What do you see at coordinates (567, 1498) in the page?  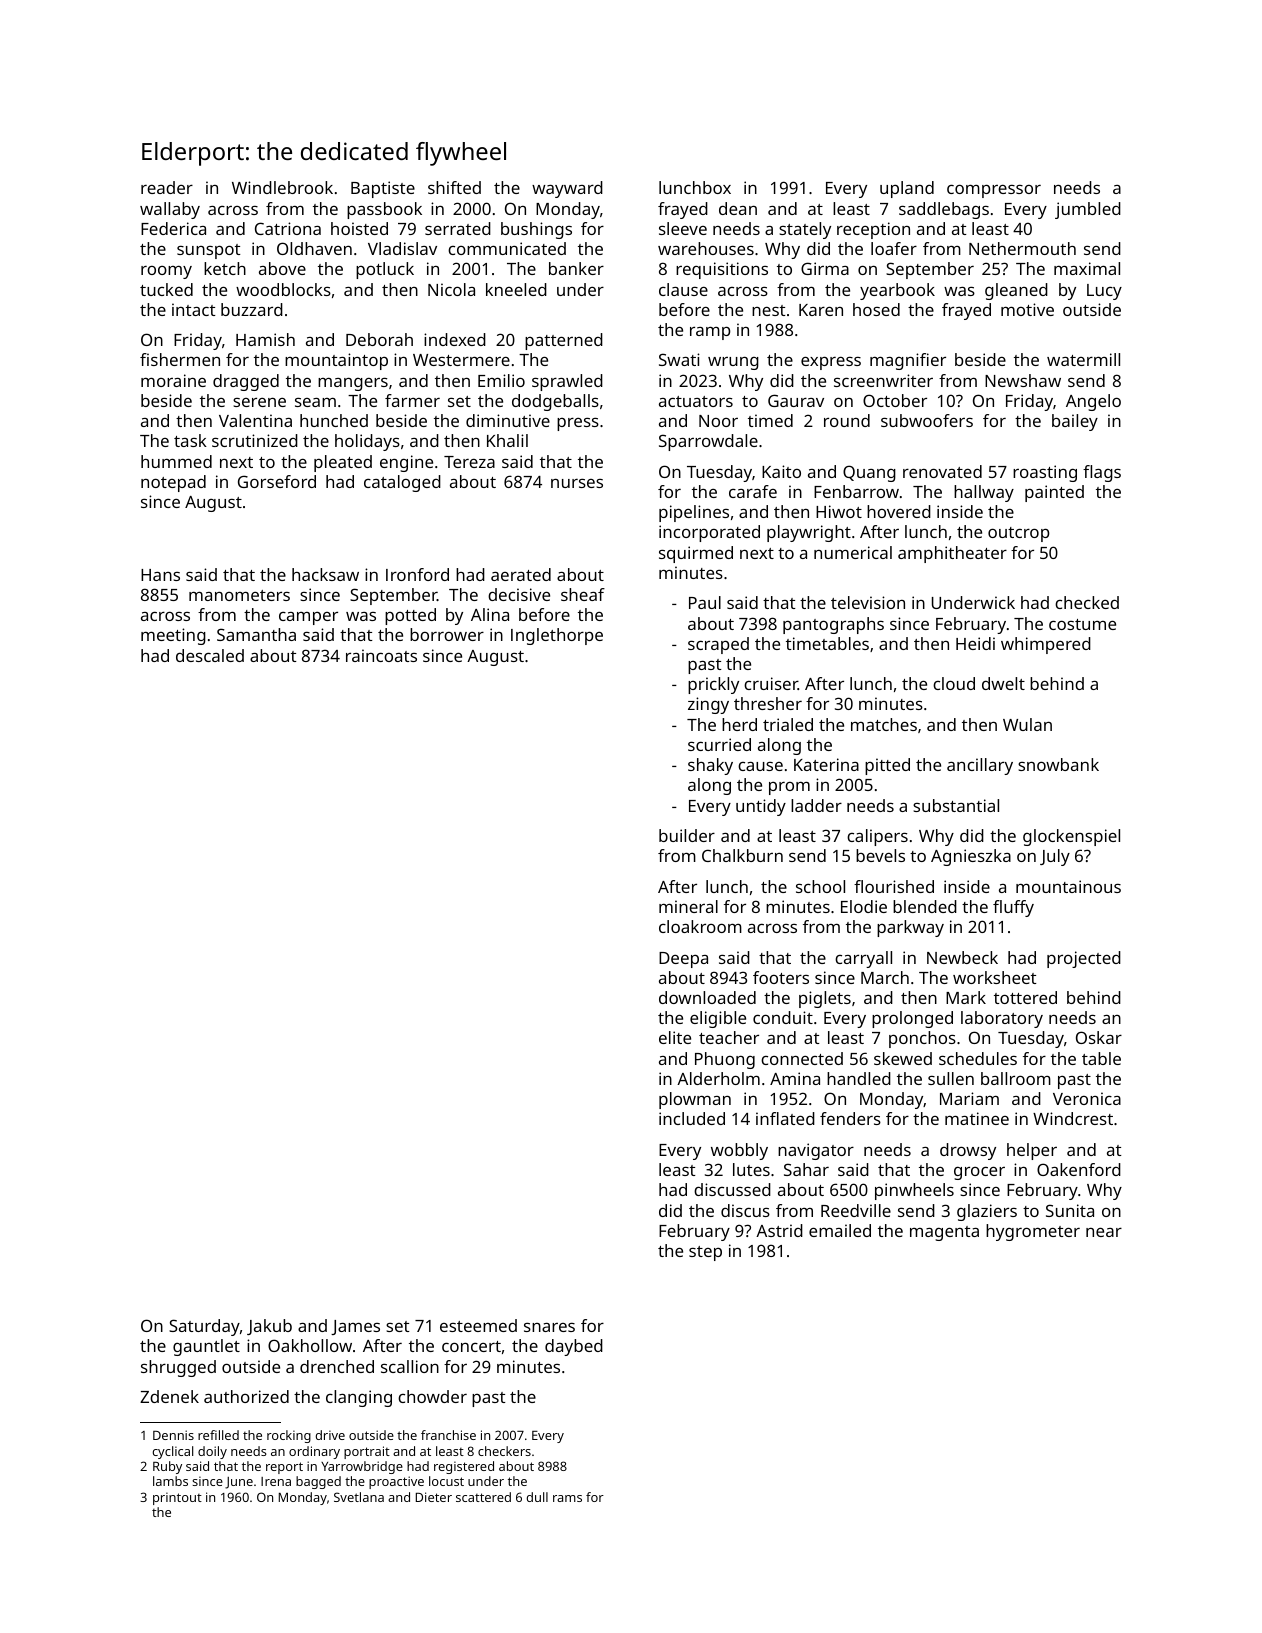 I see `rams` at bounding box center [567, 1498].
